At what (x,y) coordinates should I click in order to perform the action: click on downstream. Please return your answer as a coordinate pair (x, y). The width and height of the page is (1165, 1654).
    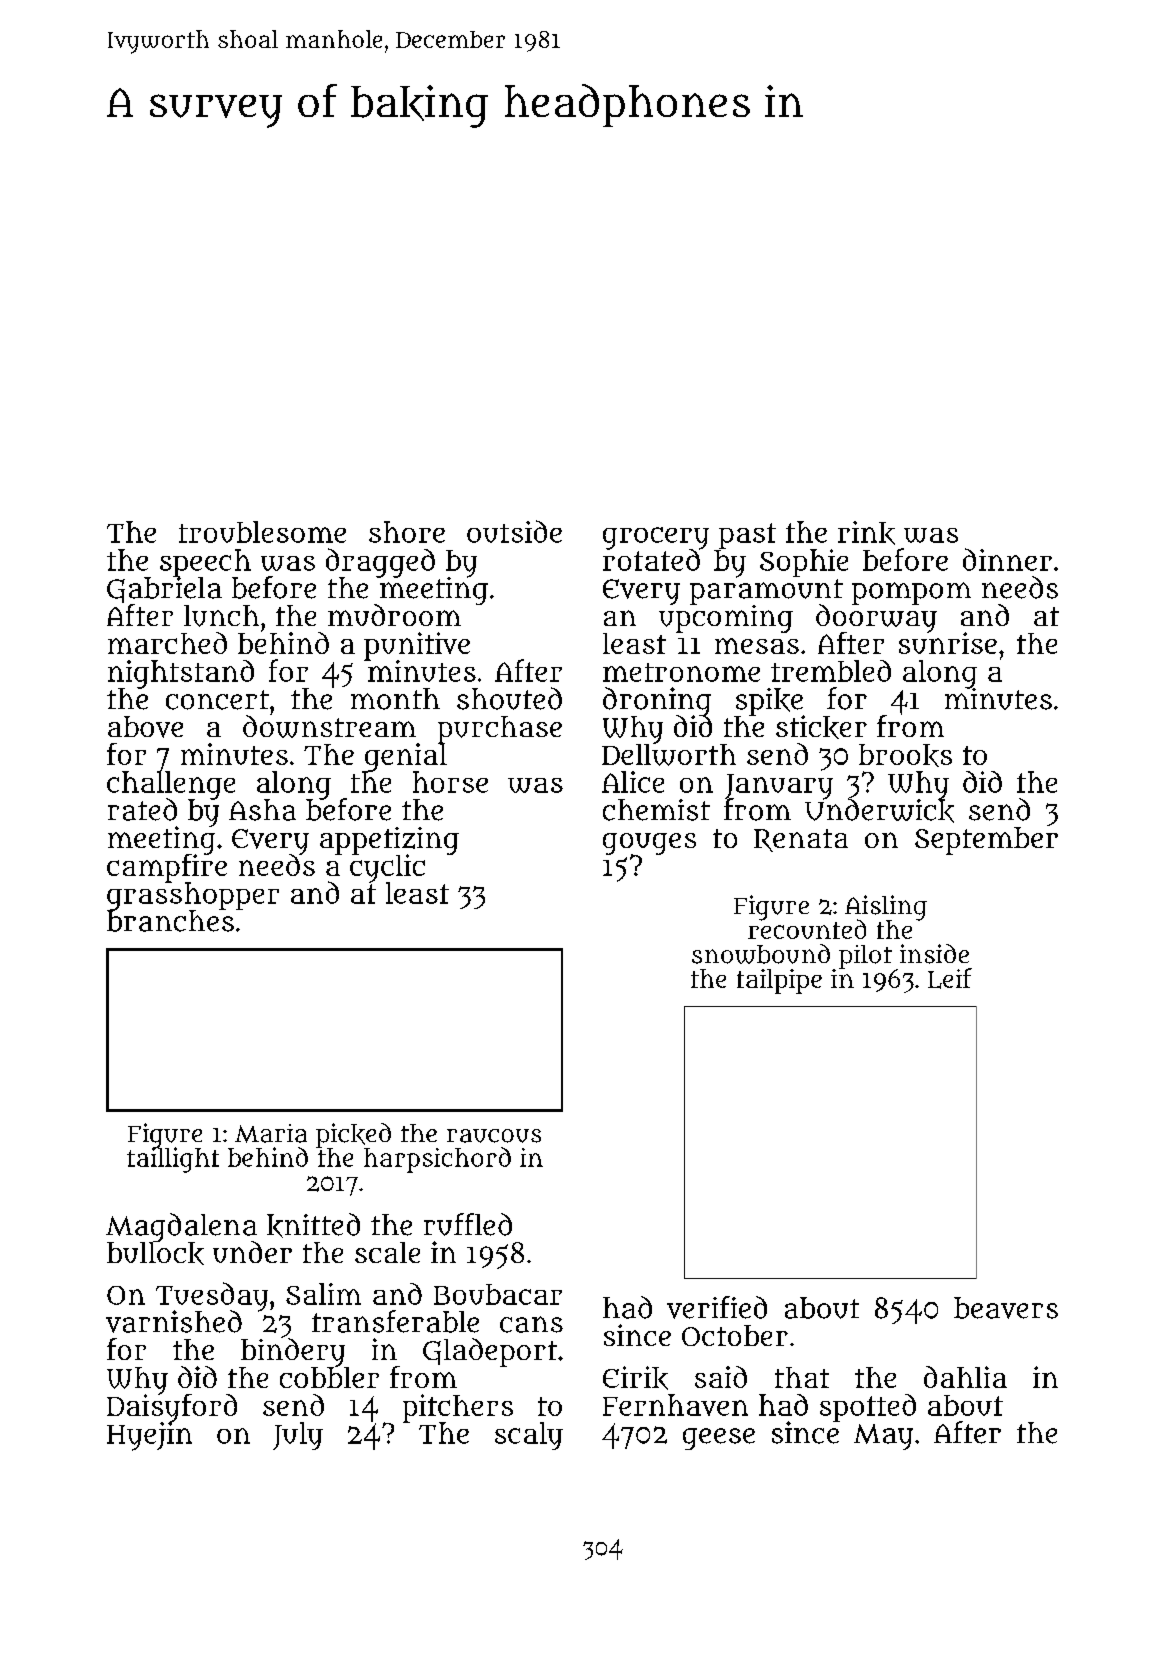
    Looking at the image, I should click on (329, 726).
